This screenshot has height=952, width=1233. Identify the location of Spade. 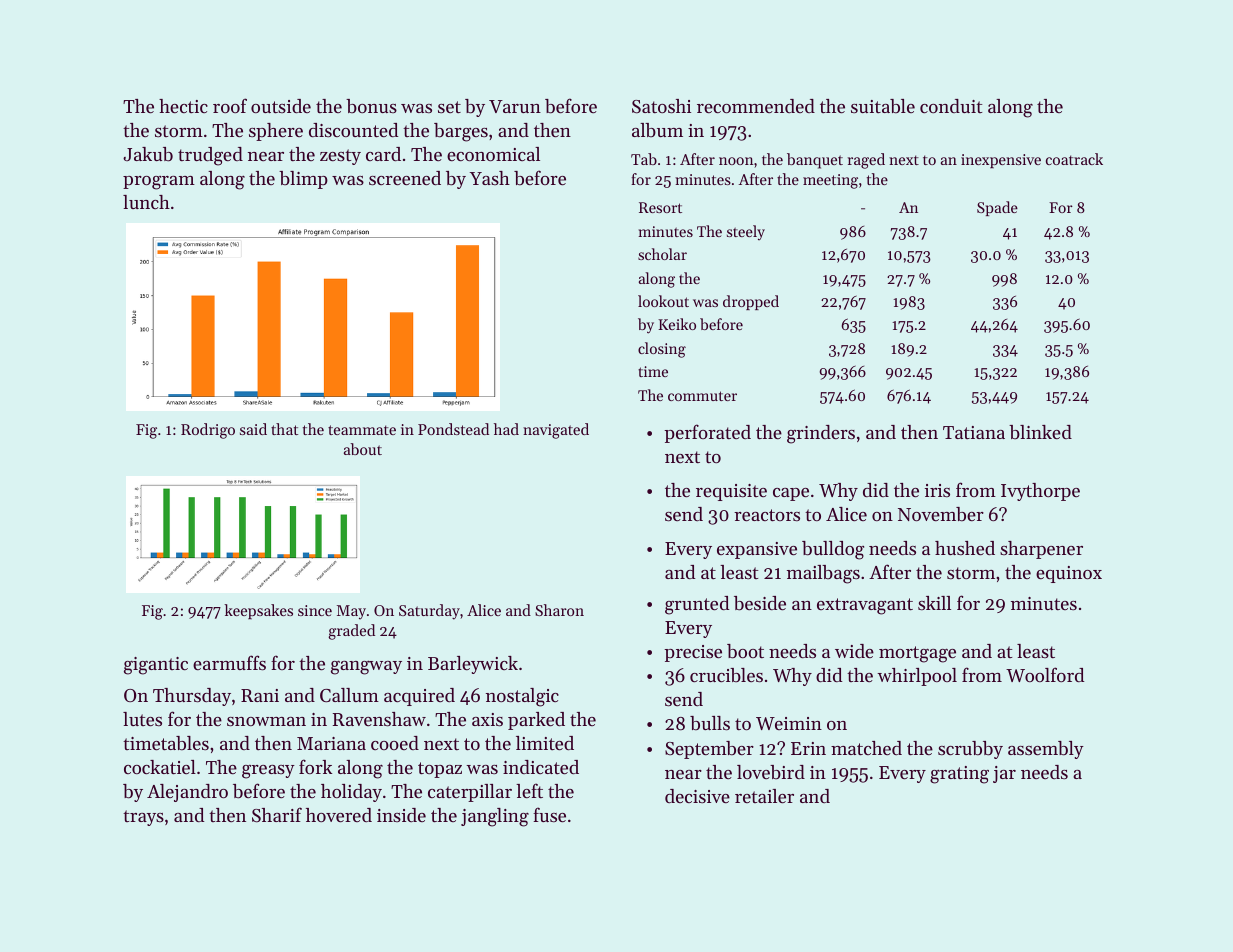
(997, 208).
